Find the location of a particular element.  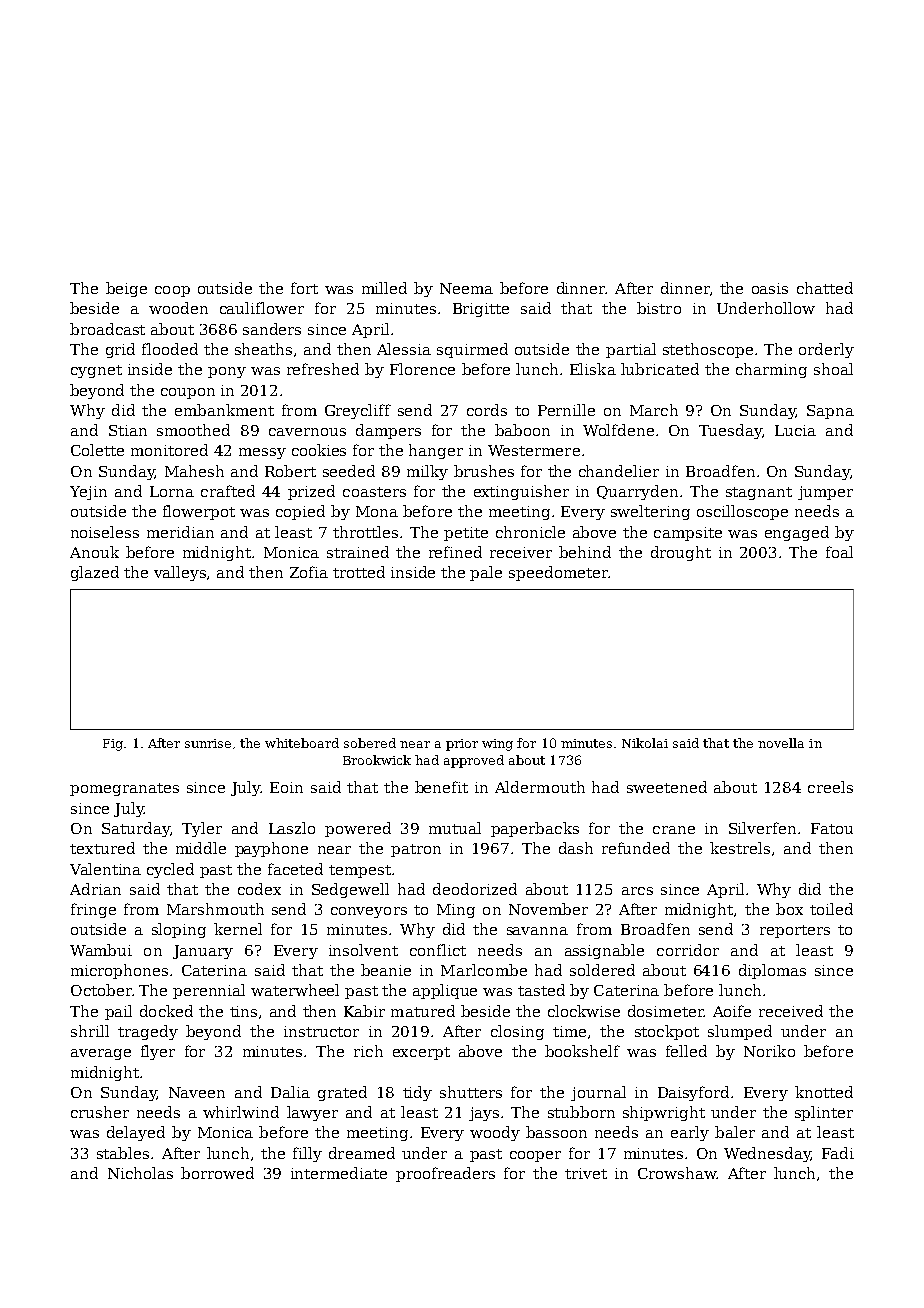

valleys is located at coordinates (180, 573).
